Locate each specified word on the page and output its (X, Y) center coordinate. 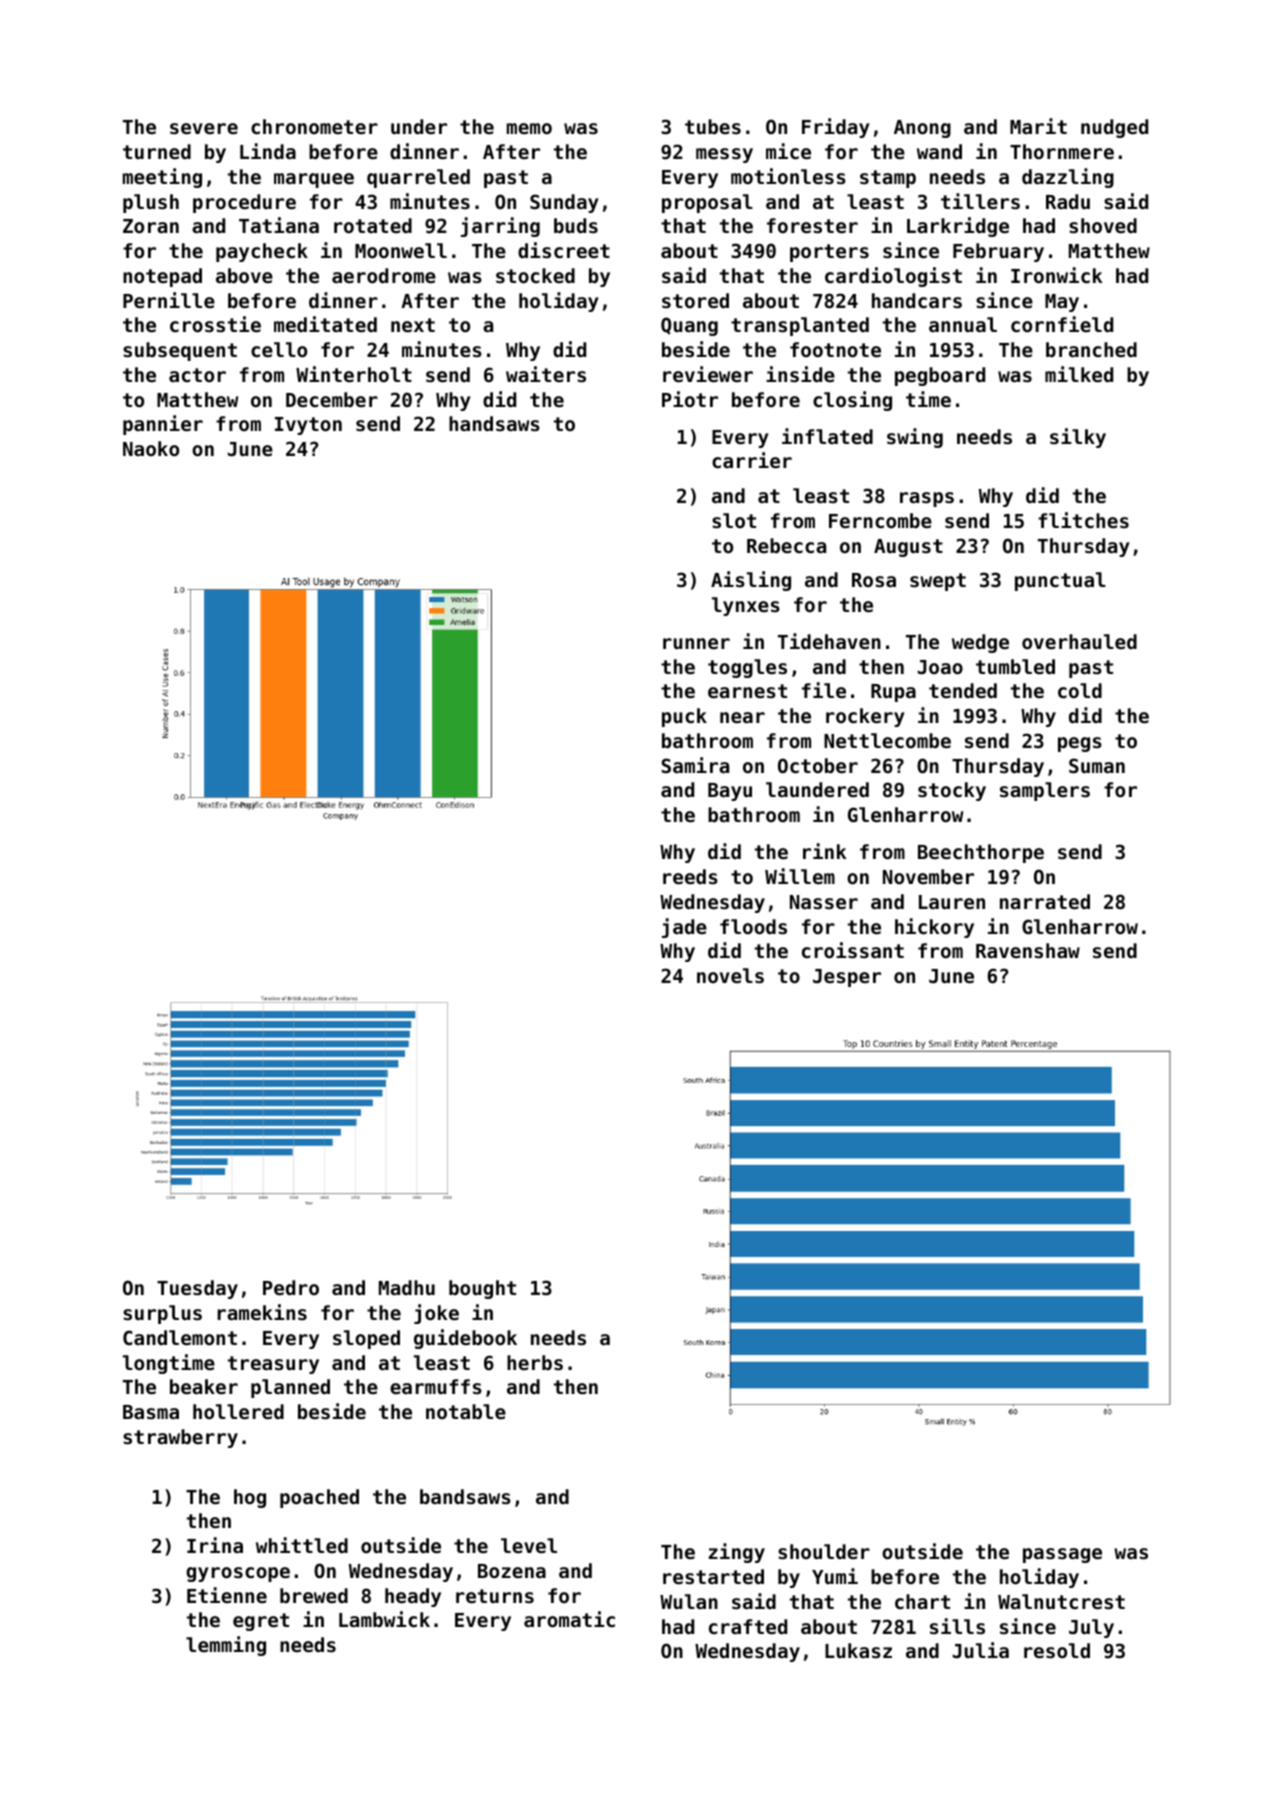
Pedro (291, 1287)
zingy (737, 1553)
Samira (695, 765)
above (244, 275)
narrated (1045, 901)
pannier (163, 425)
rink (824, 851)
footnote (835, 349)
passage (1062, 1555)
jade (684, 928)
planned (290, 1388)
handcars (917, 300)
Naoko (151, 448)
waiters (546, 374)
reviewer (708, 374)
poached (319, 1498)
